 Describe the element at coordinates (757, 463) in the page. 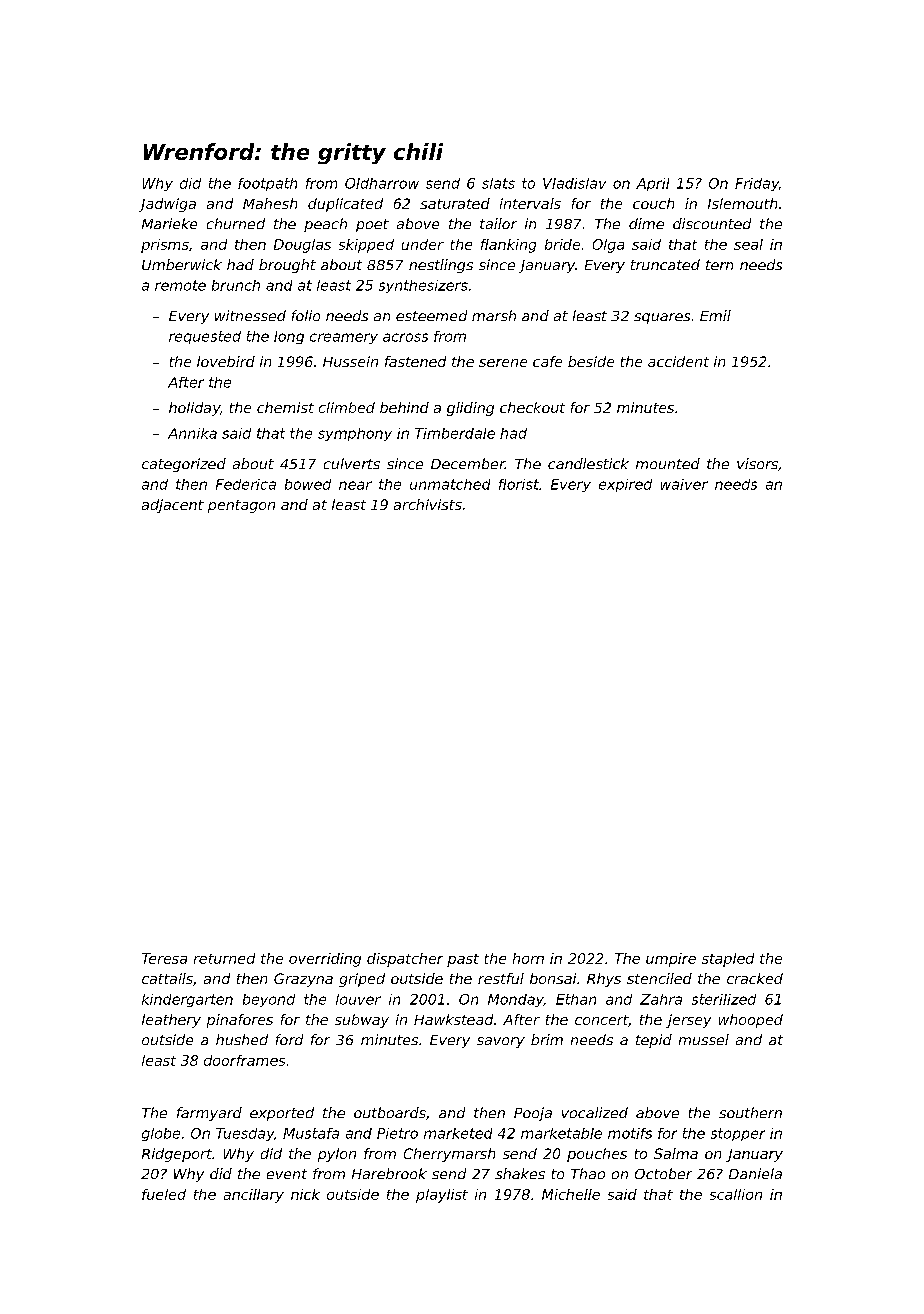

I see `visors` at that location.
